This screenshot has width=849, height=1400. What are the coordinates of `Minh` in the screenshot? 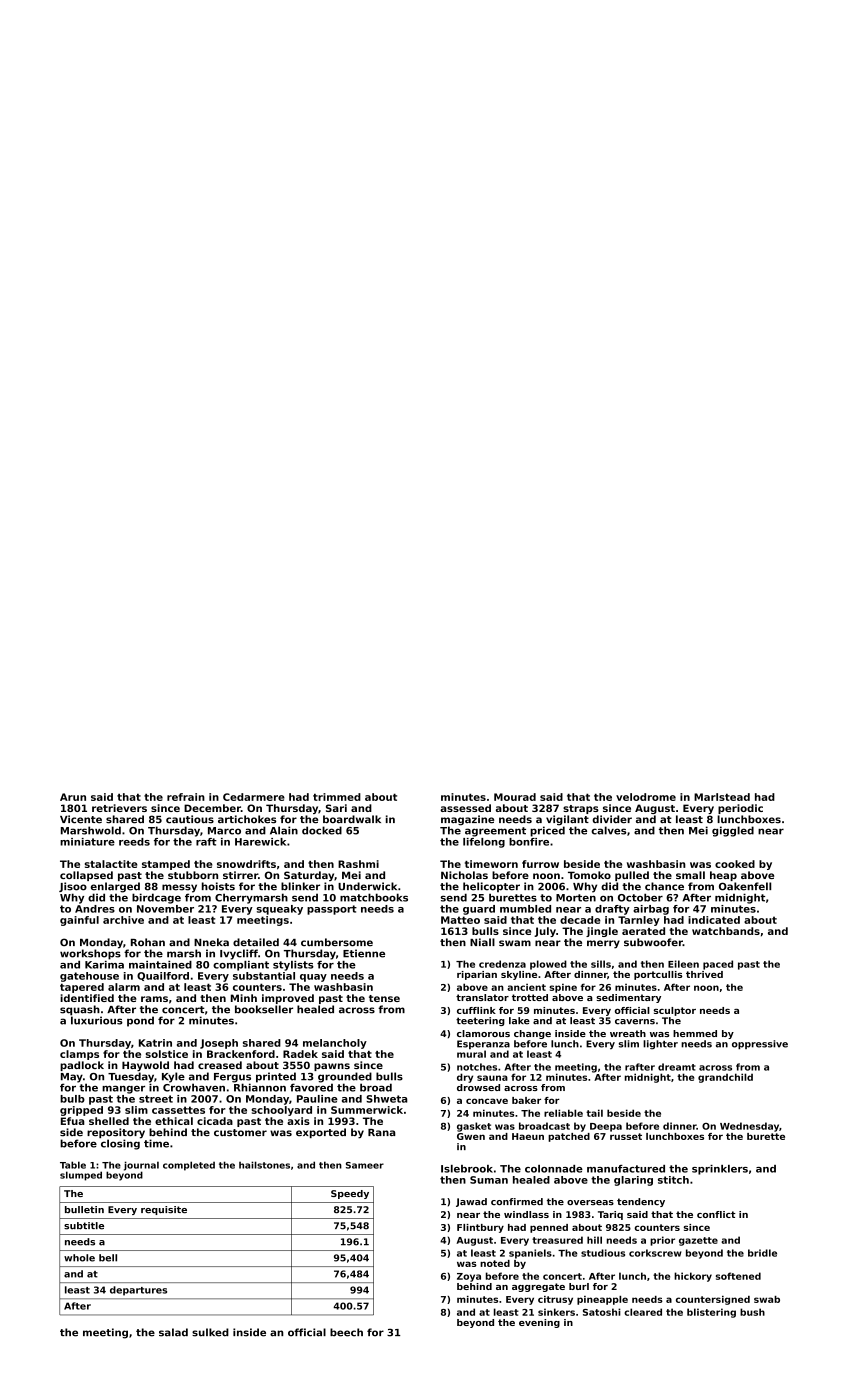 It's located at (244, 998).
